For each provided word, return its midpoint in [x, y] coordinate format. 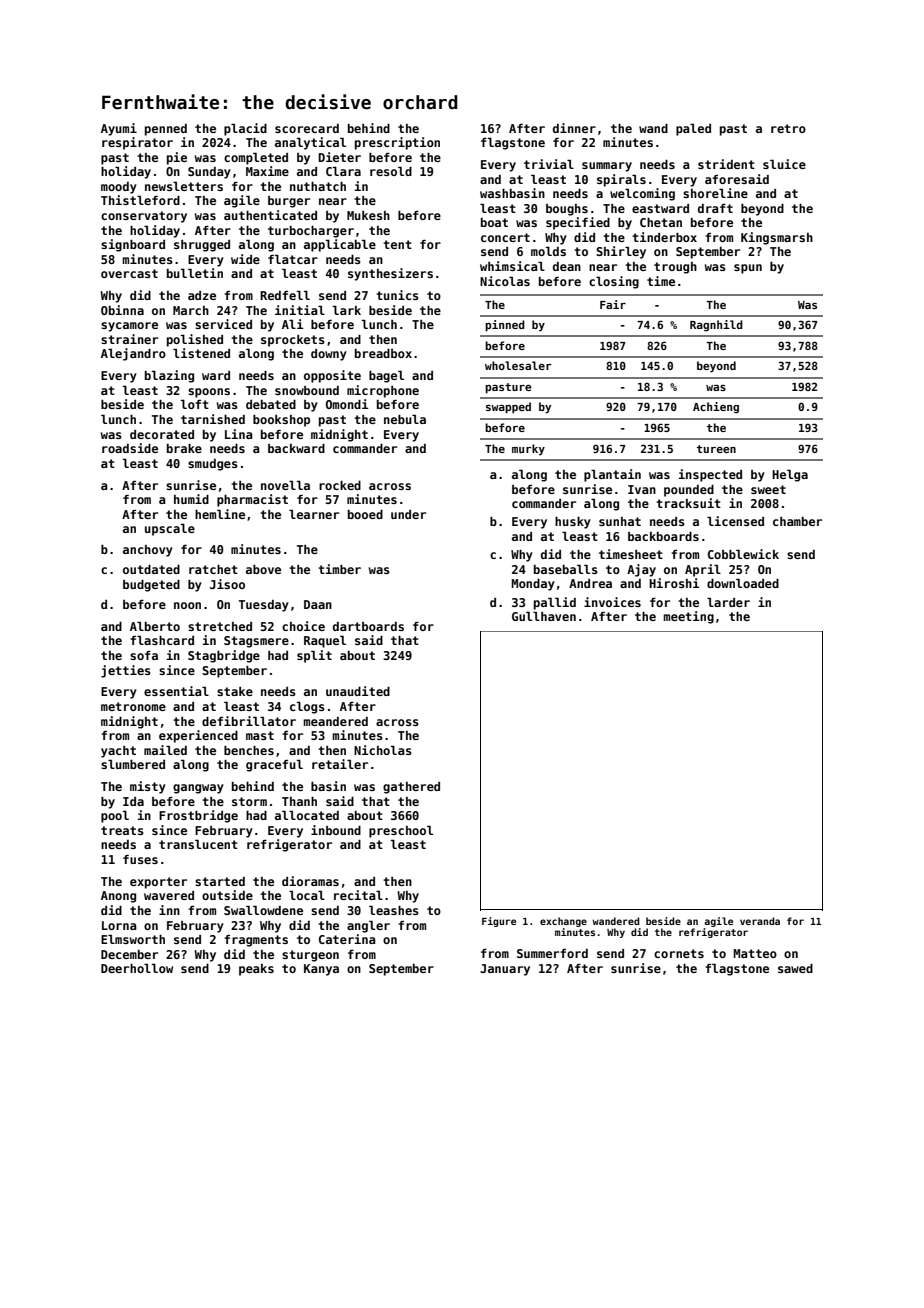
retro [788, 128]
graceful [274, 765]
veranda [760, 921]
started [220, 881]
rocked [340, 485]
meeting [688, 617]
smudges [213, 465]
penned [166, 130]
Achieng [716, 407]
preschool [401, 831]
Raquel [325, 641]
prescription [397, 143]
